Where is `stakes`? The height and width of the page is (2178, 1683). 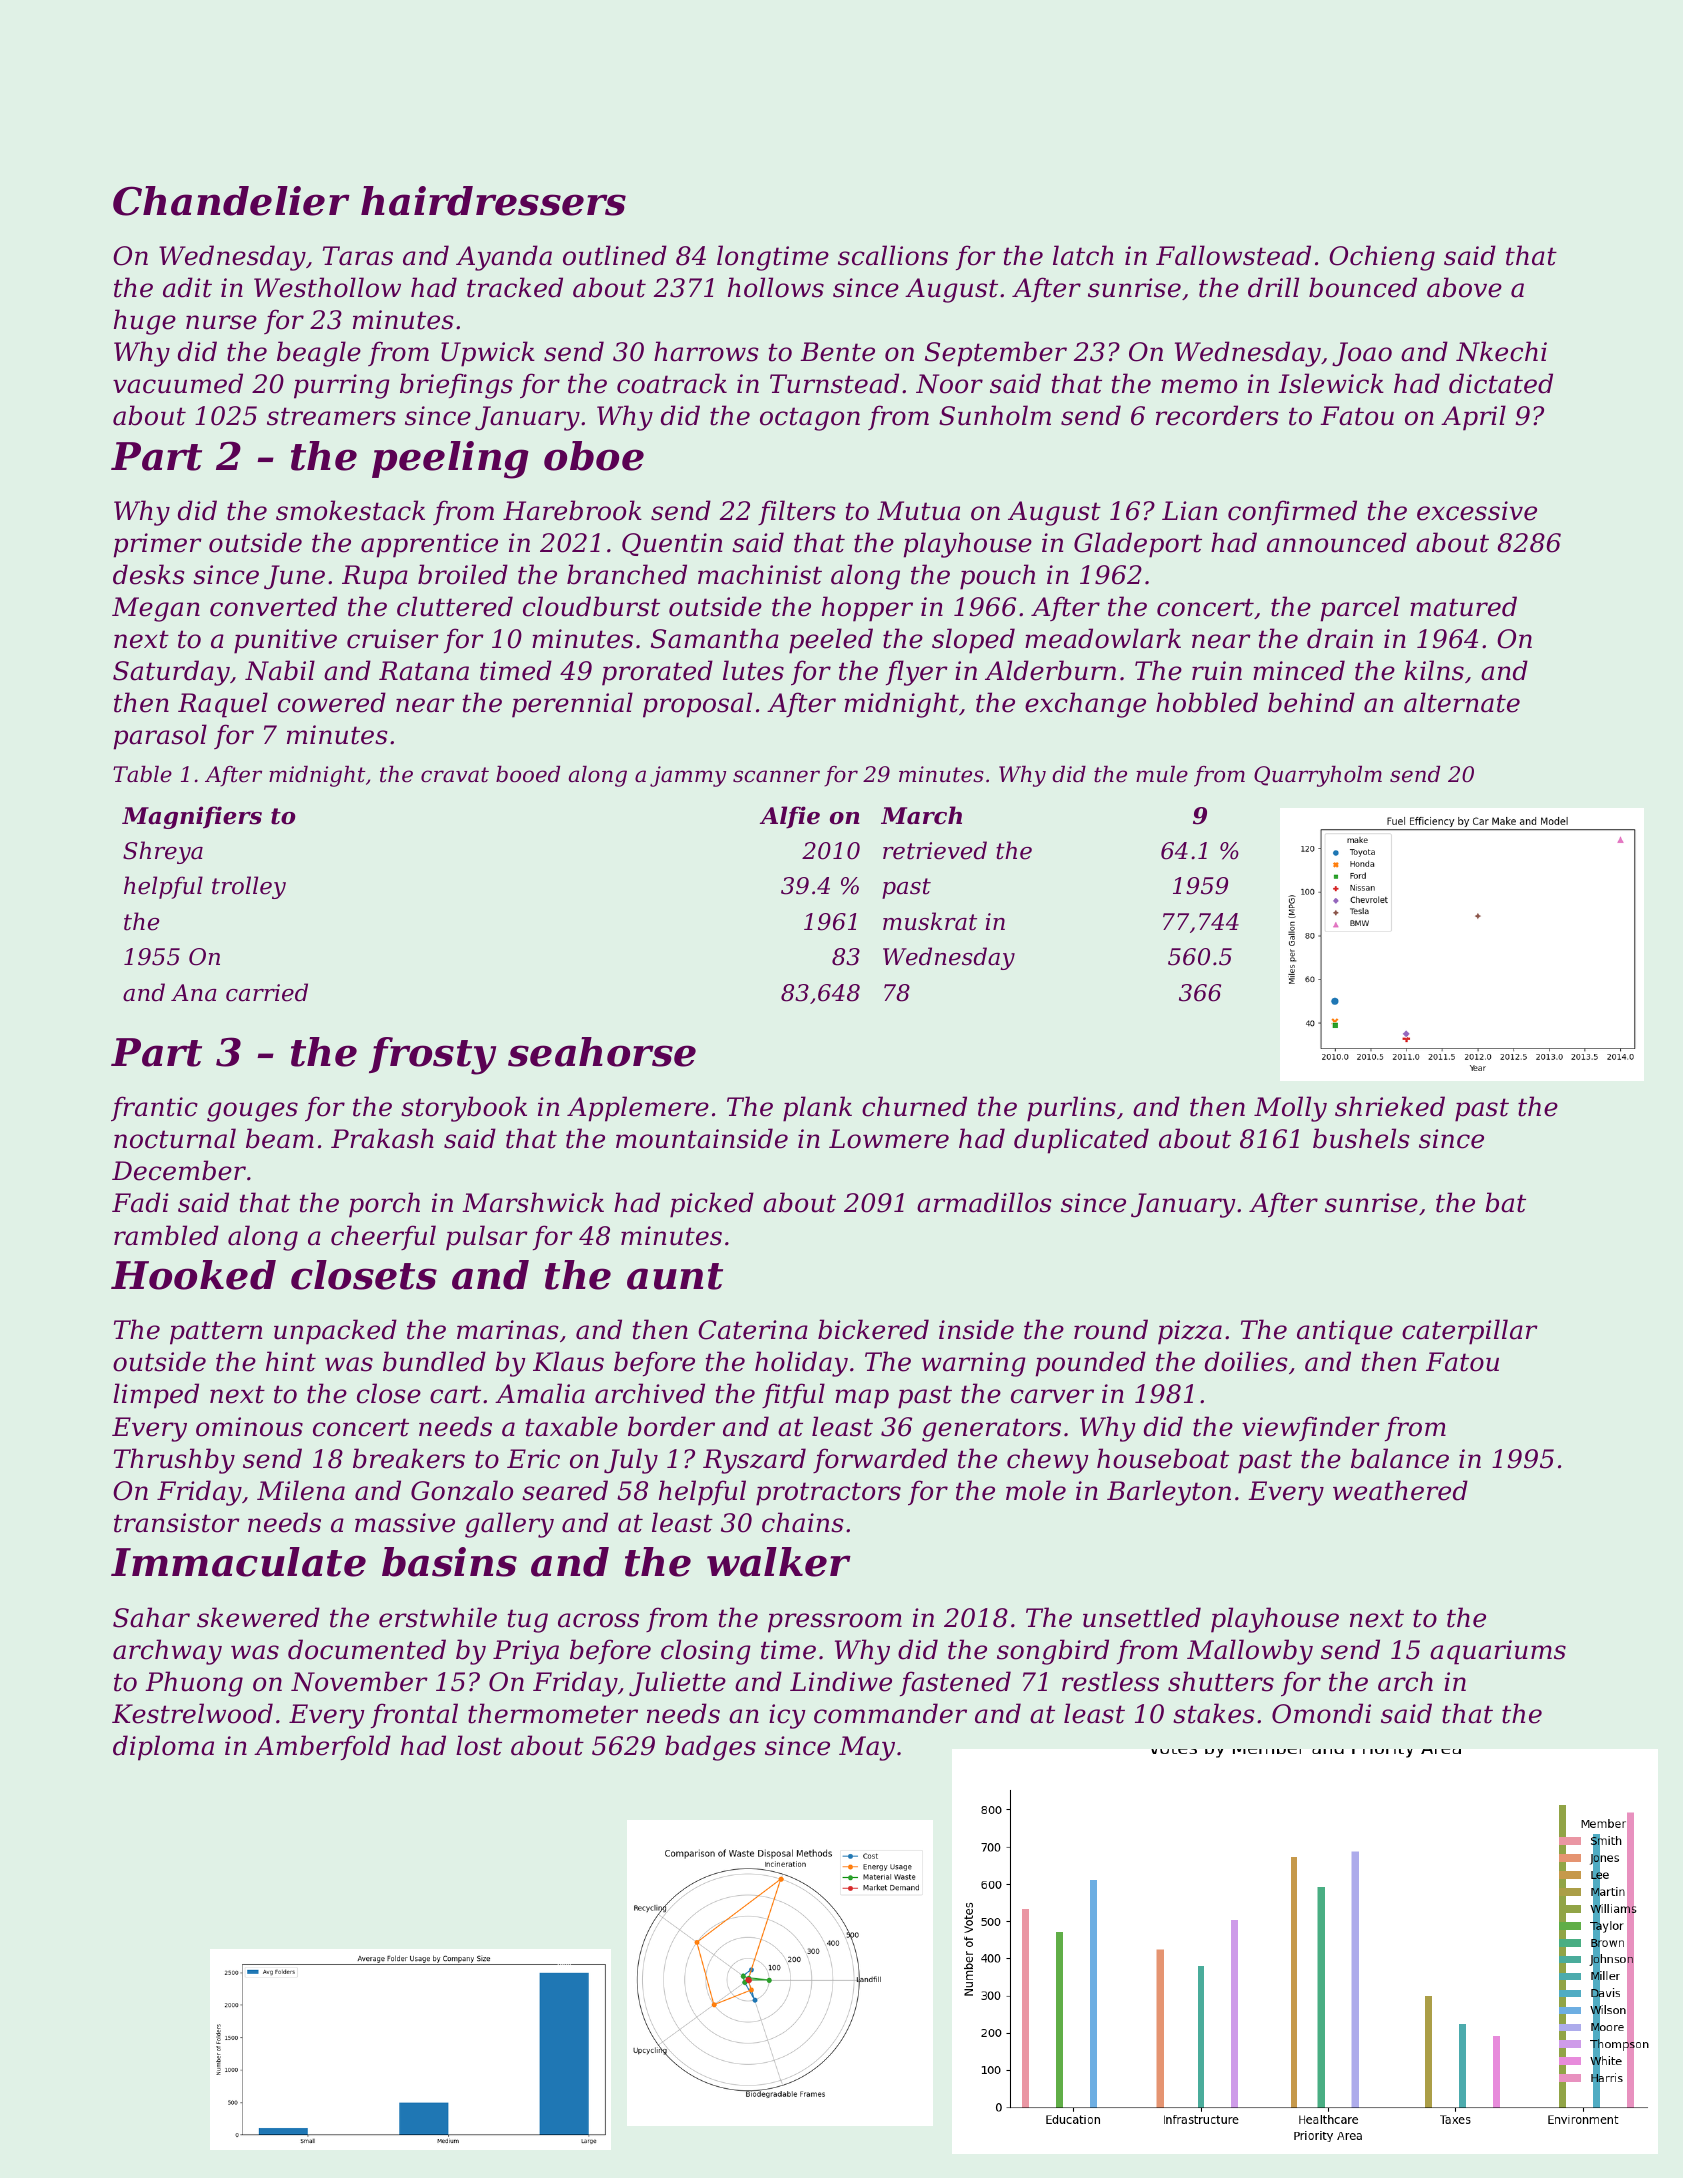 stakes is located at coordinates (1213, 1713).
